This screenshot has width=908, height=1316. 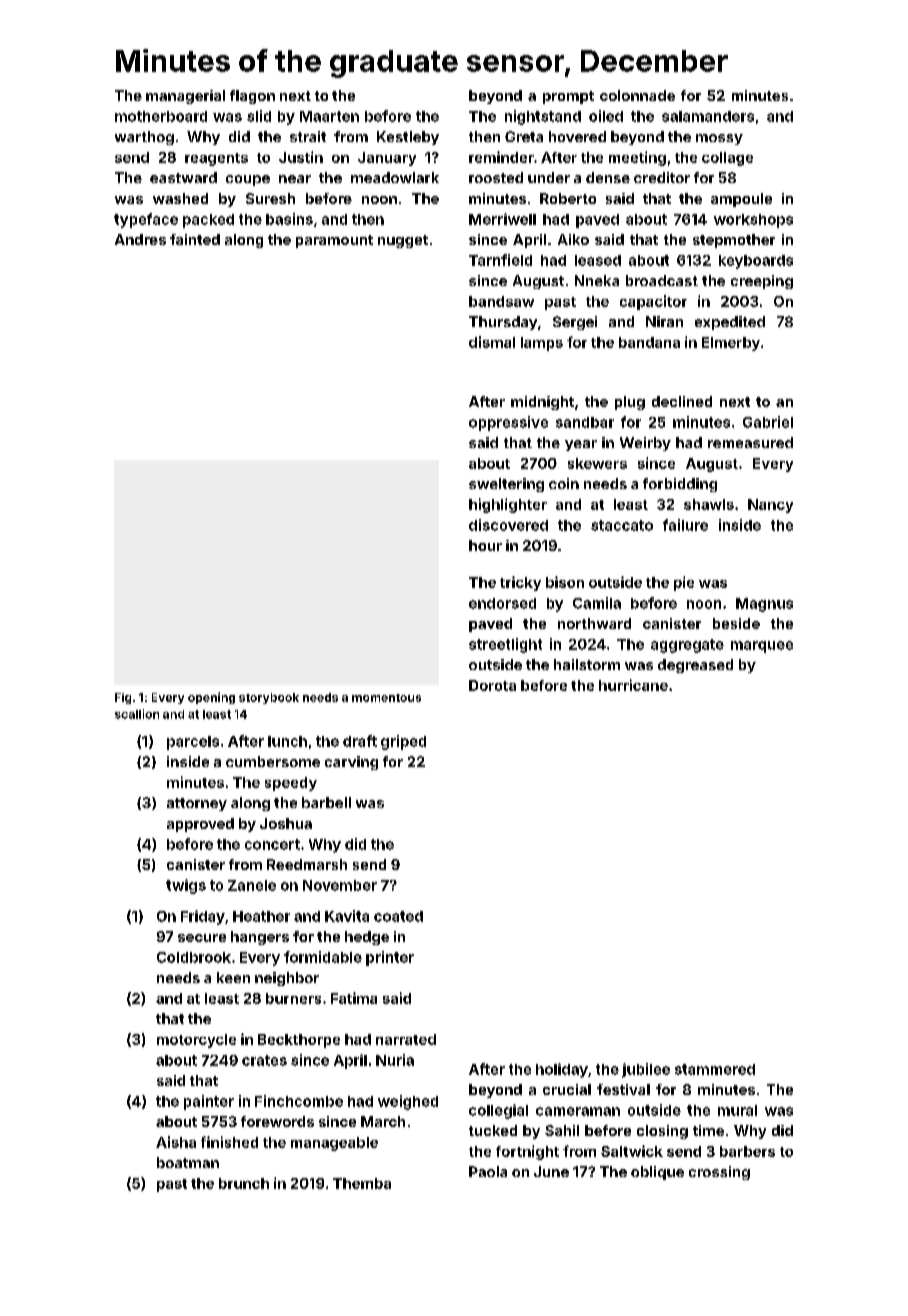 What do you see at coordinates (492, 342) in the screenshot?
I see `dismal` at bounding box center [492, 342].
